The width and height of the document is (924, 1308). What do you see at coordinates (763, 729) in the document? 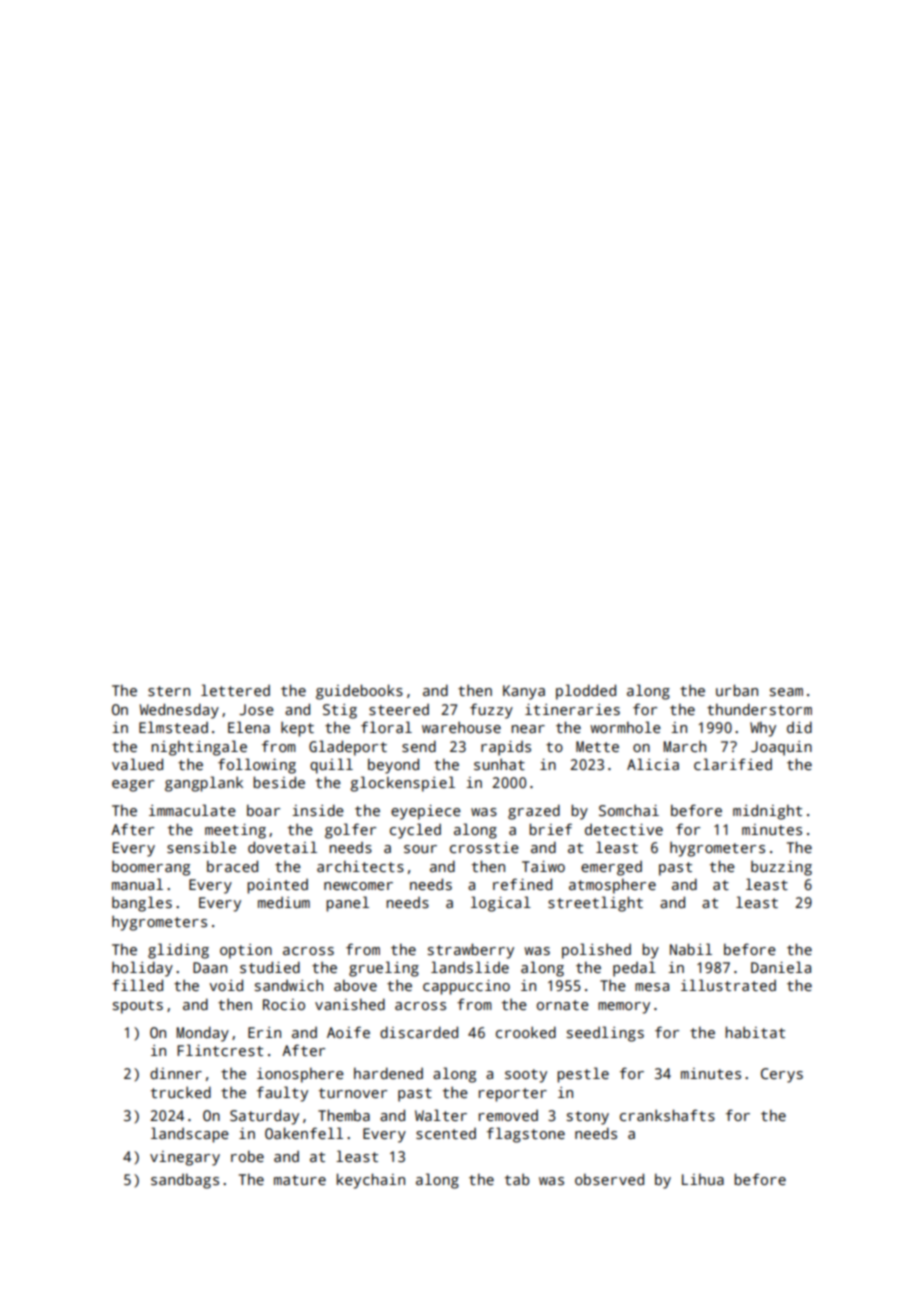
I see `Why` at bounding box center [763, 729].
